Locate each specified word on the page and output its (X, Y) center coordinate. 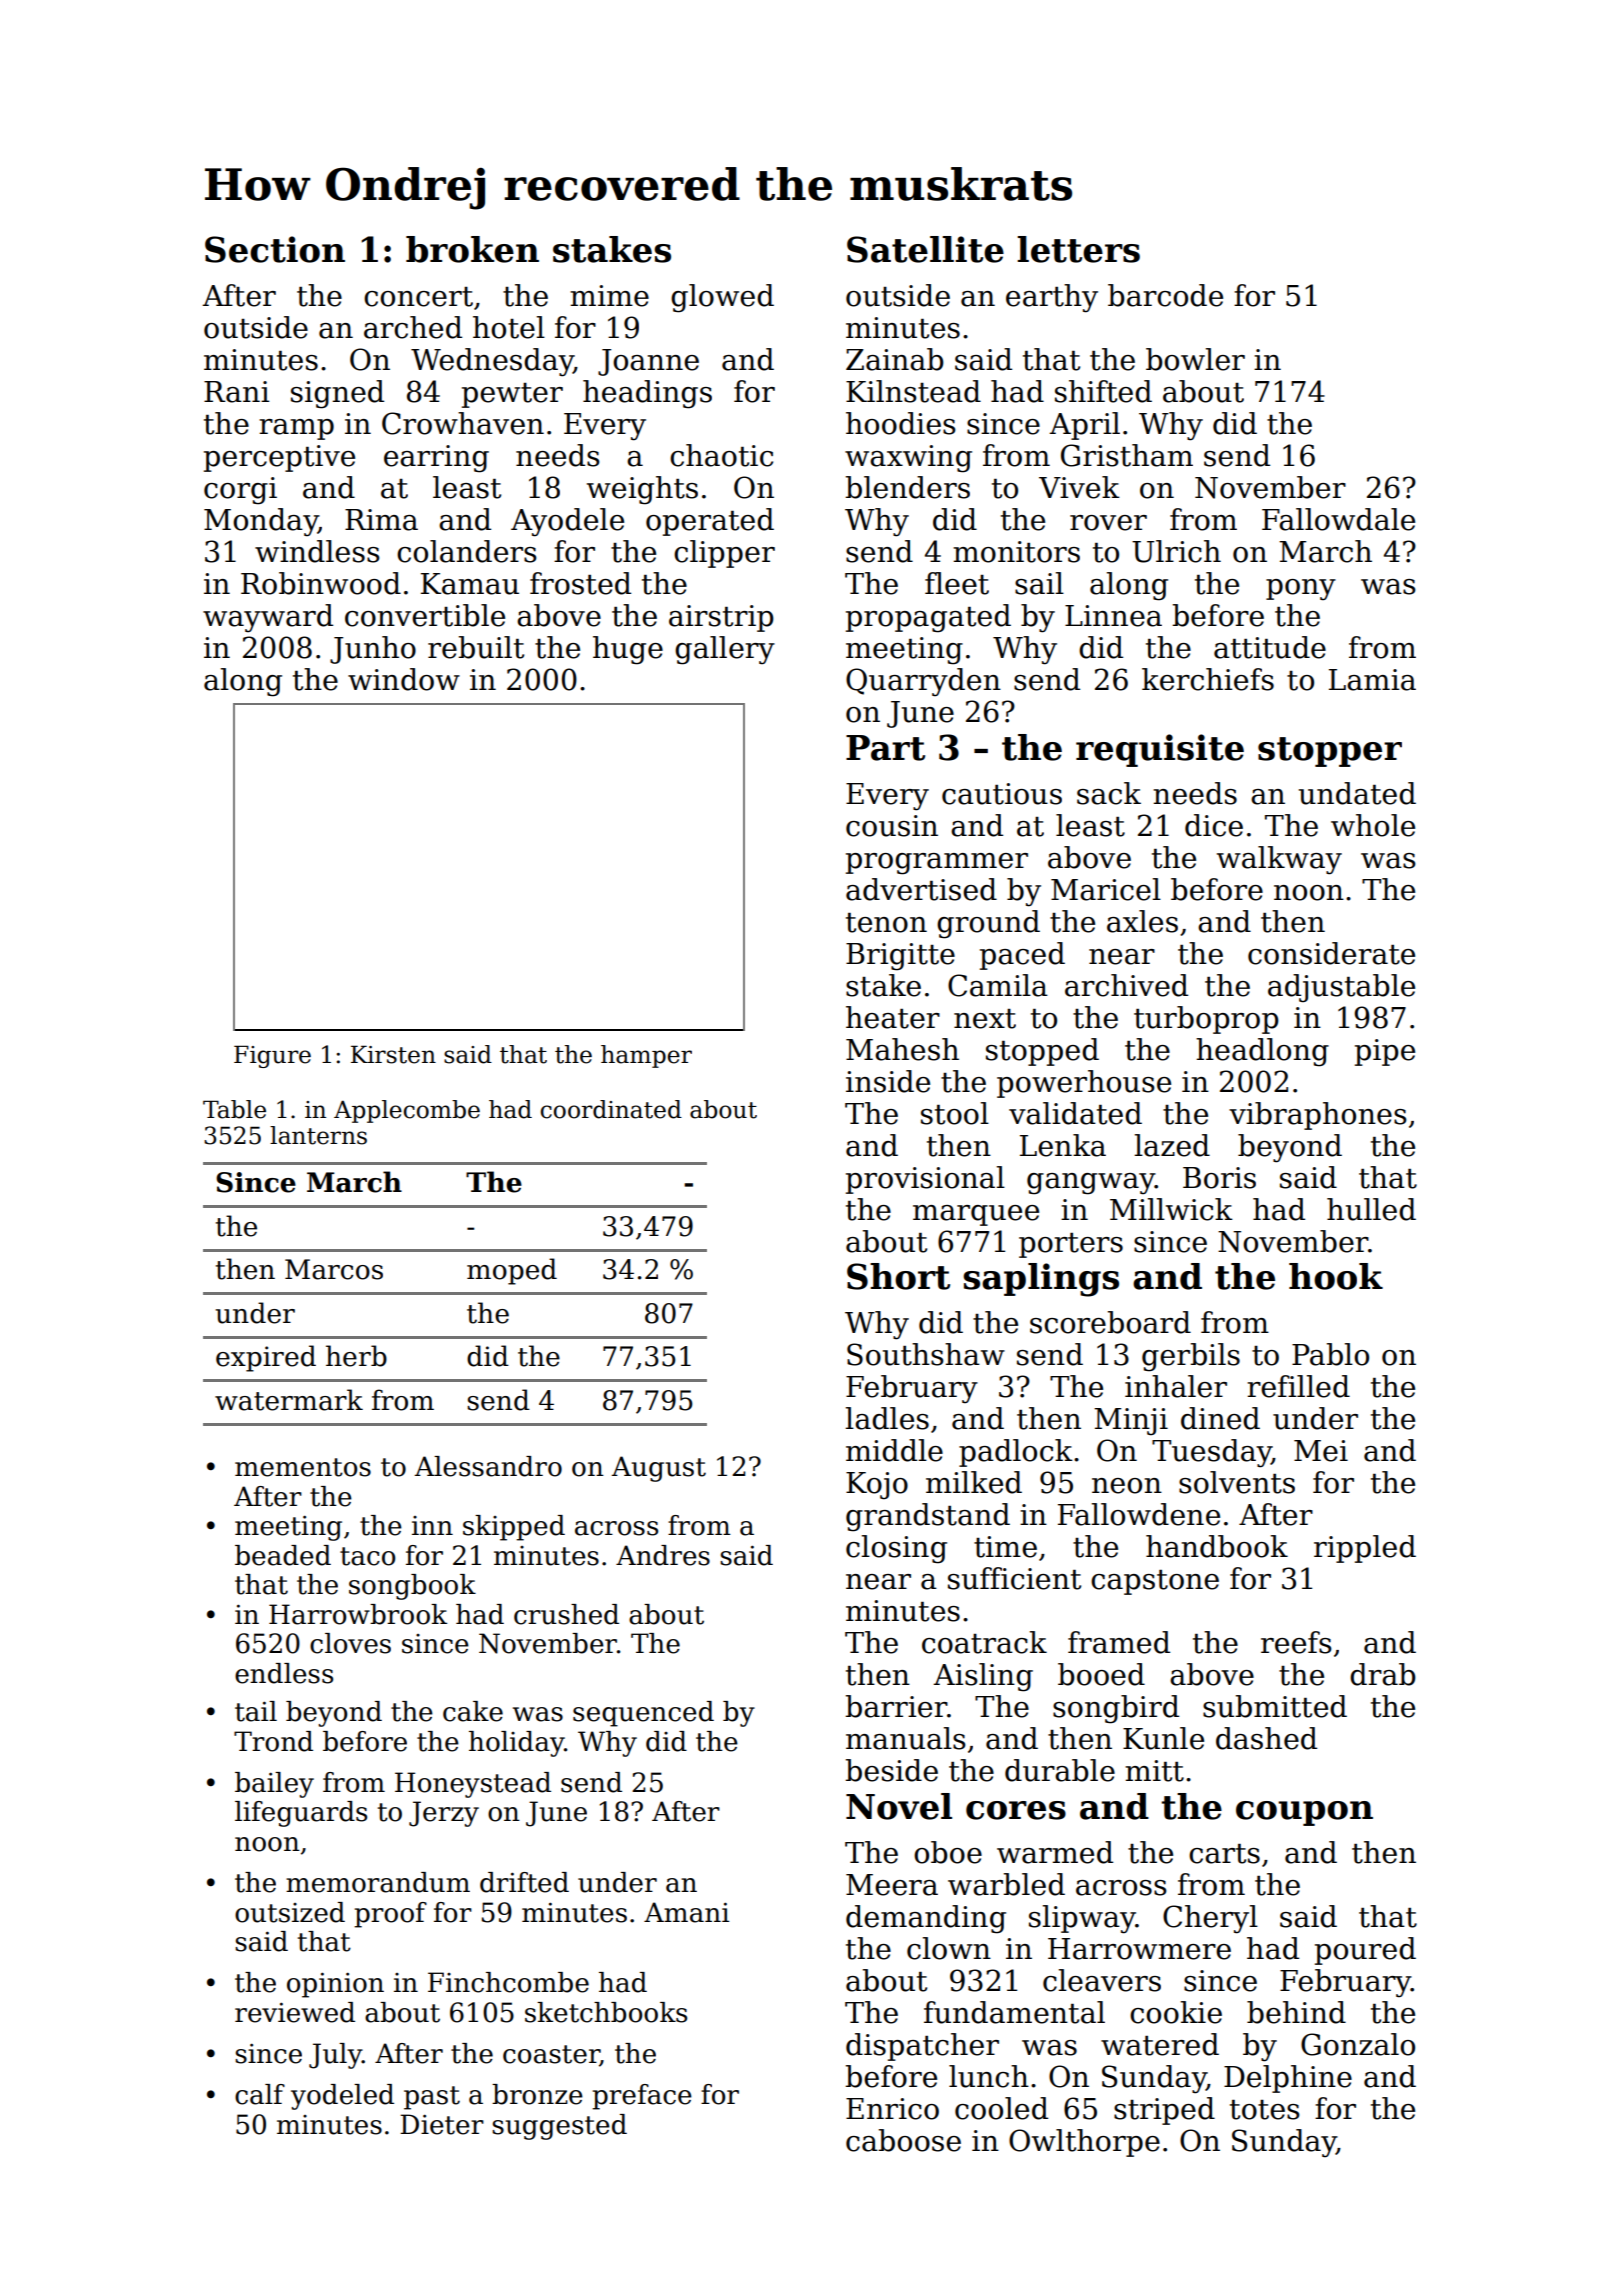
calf (260, 2094)
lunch (989, 2076)
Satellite (925, 249)
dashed (1266, 1738)
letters (1078, 249)
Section (275, 249)
